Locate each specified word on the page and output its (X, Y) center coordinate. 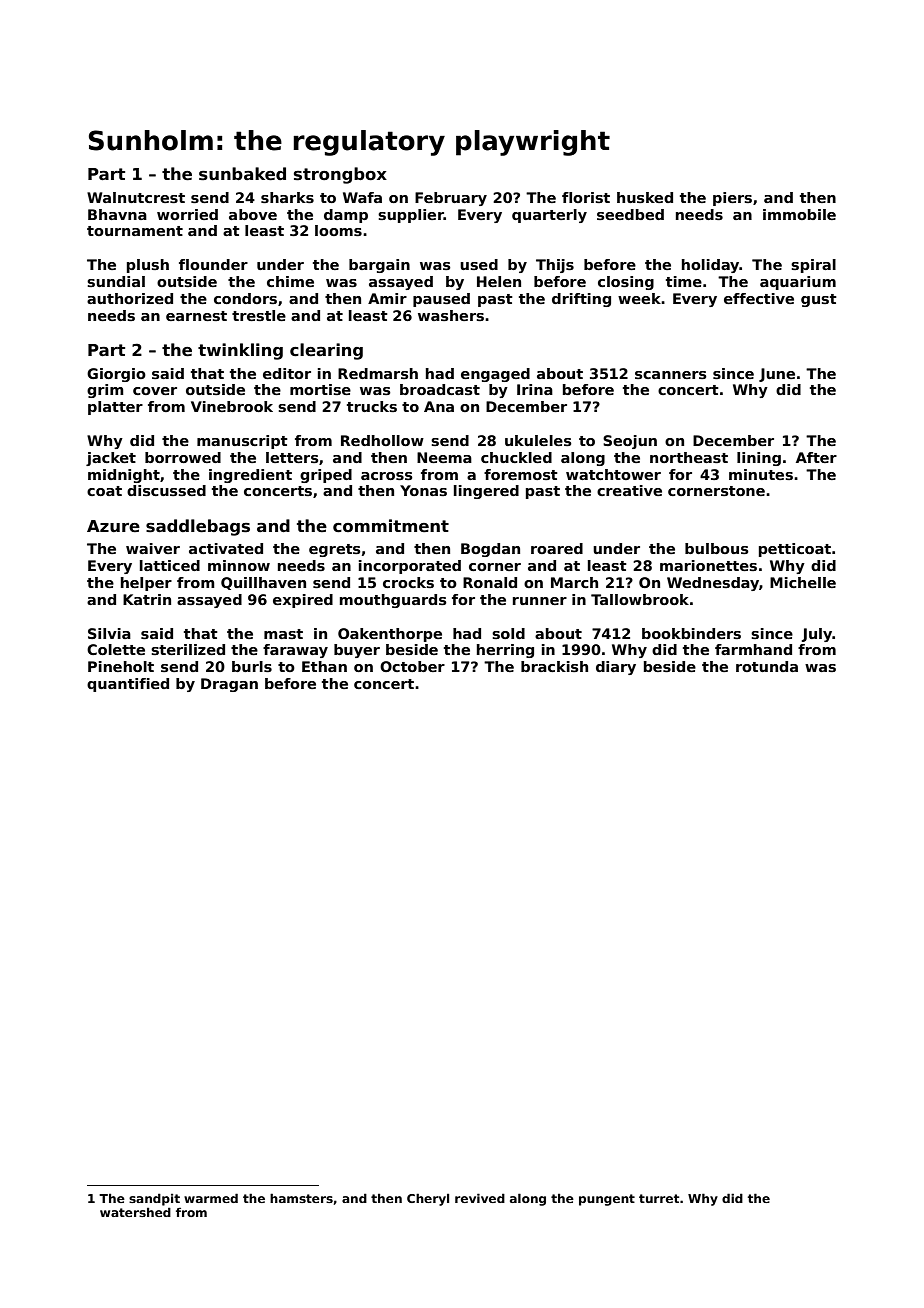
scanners (671, 375)
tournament (135, 231)
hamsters (301, 1198)
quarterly (549, 216)
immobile (799, 214)
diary (616, 668)
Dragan (229, 685)
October (412, 666)
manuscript (242, 442)
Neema (444, 457)
